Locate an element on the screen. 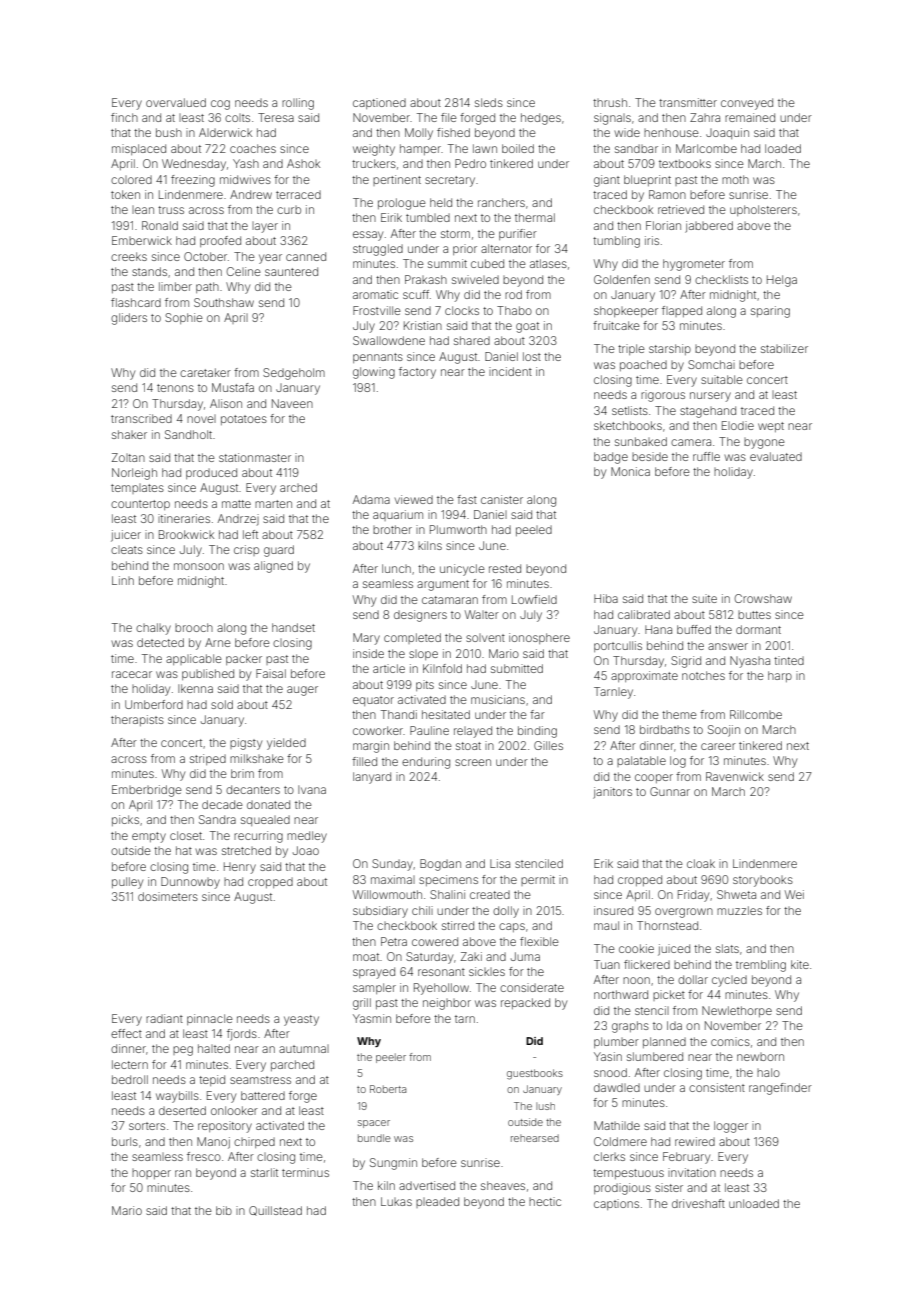 This screenshot has width=924, height=1308. Rillcombe is located at coordinates (756, 714).
